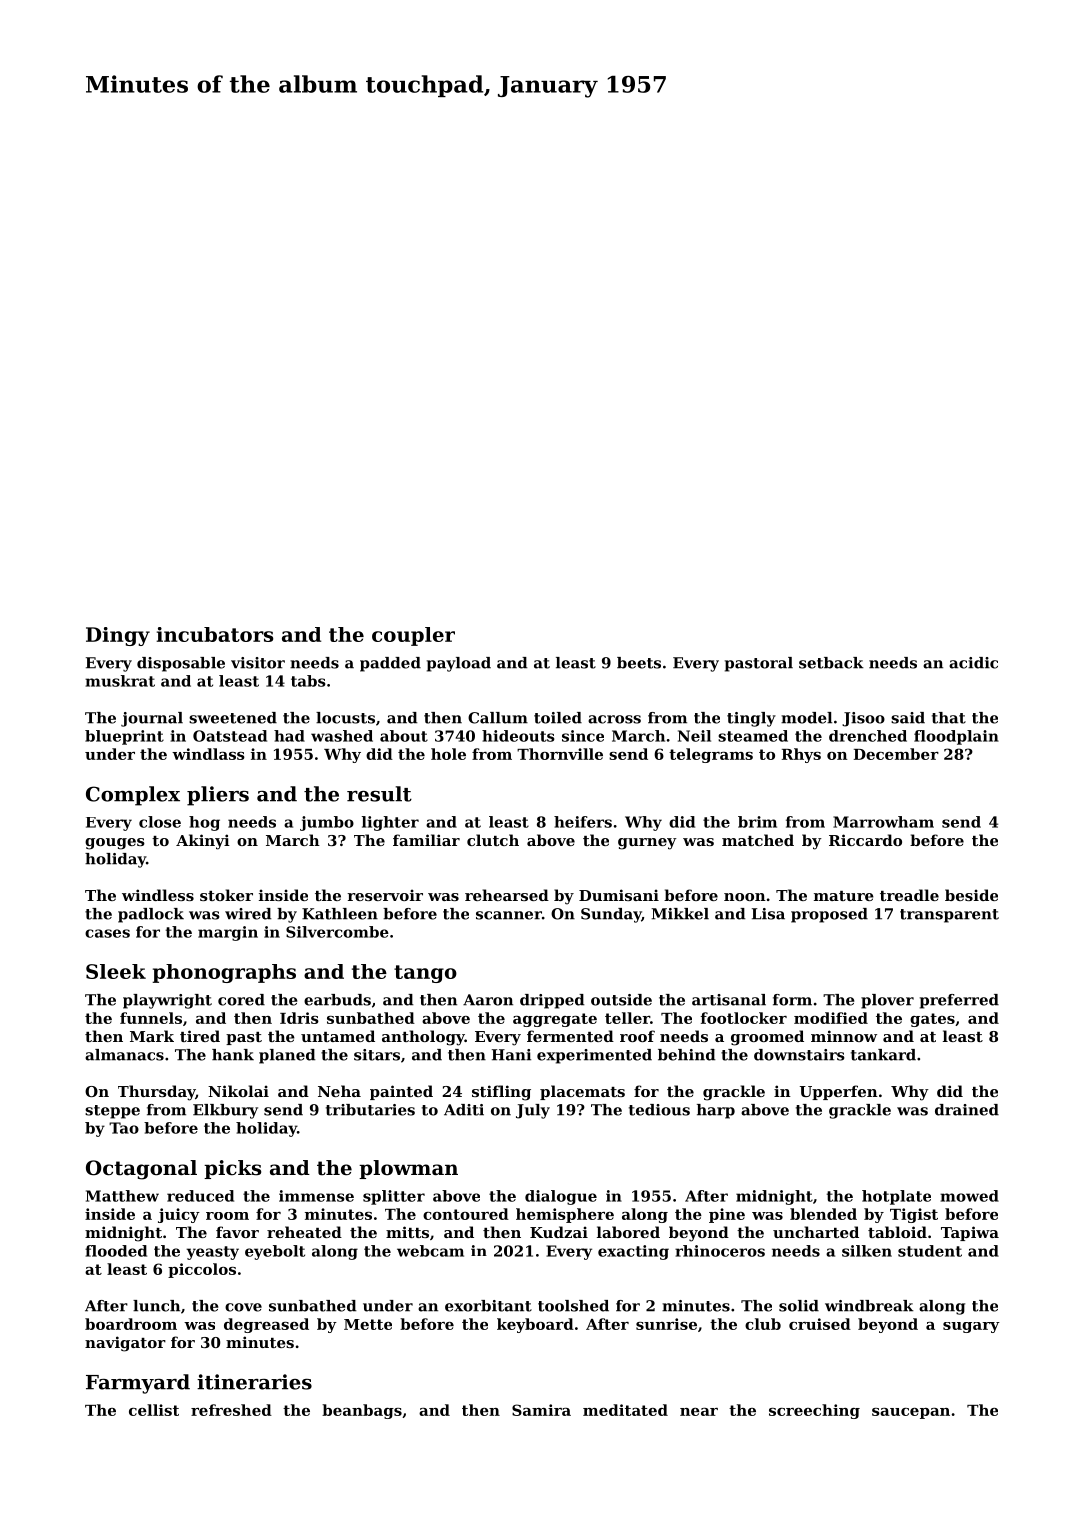 This page has height=1533, width=1084. Describe the element at coordinates (594, 1056) in the page. I see `experimented` at that location.
